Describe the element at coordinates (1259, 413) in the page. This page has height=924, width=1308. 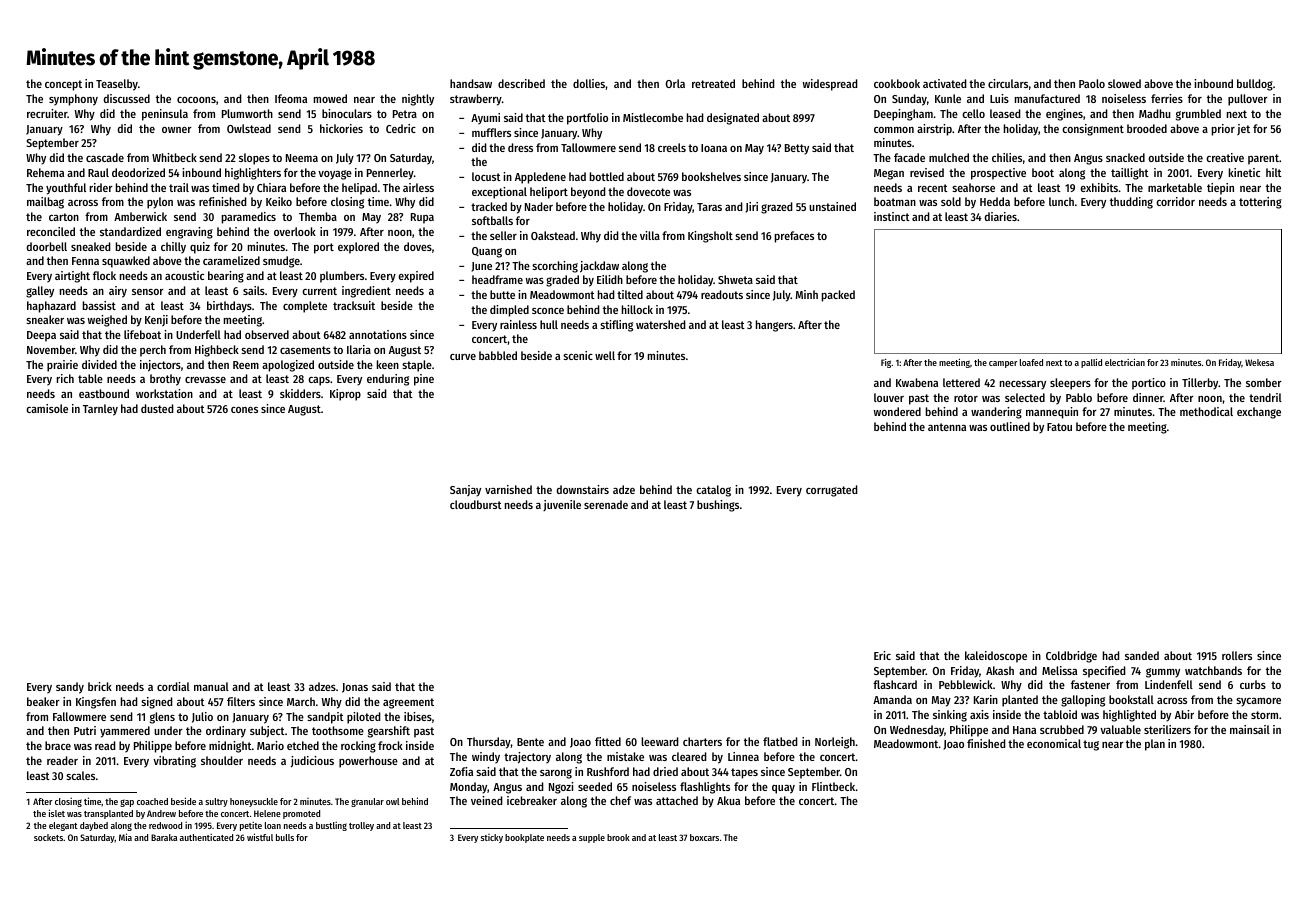
I see `exchange` at that location.
